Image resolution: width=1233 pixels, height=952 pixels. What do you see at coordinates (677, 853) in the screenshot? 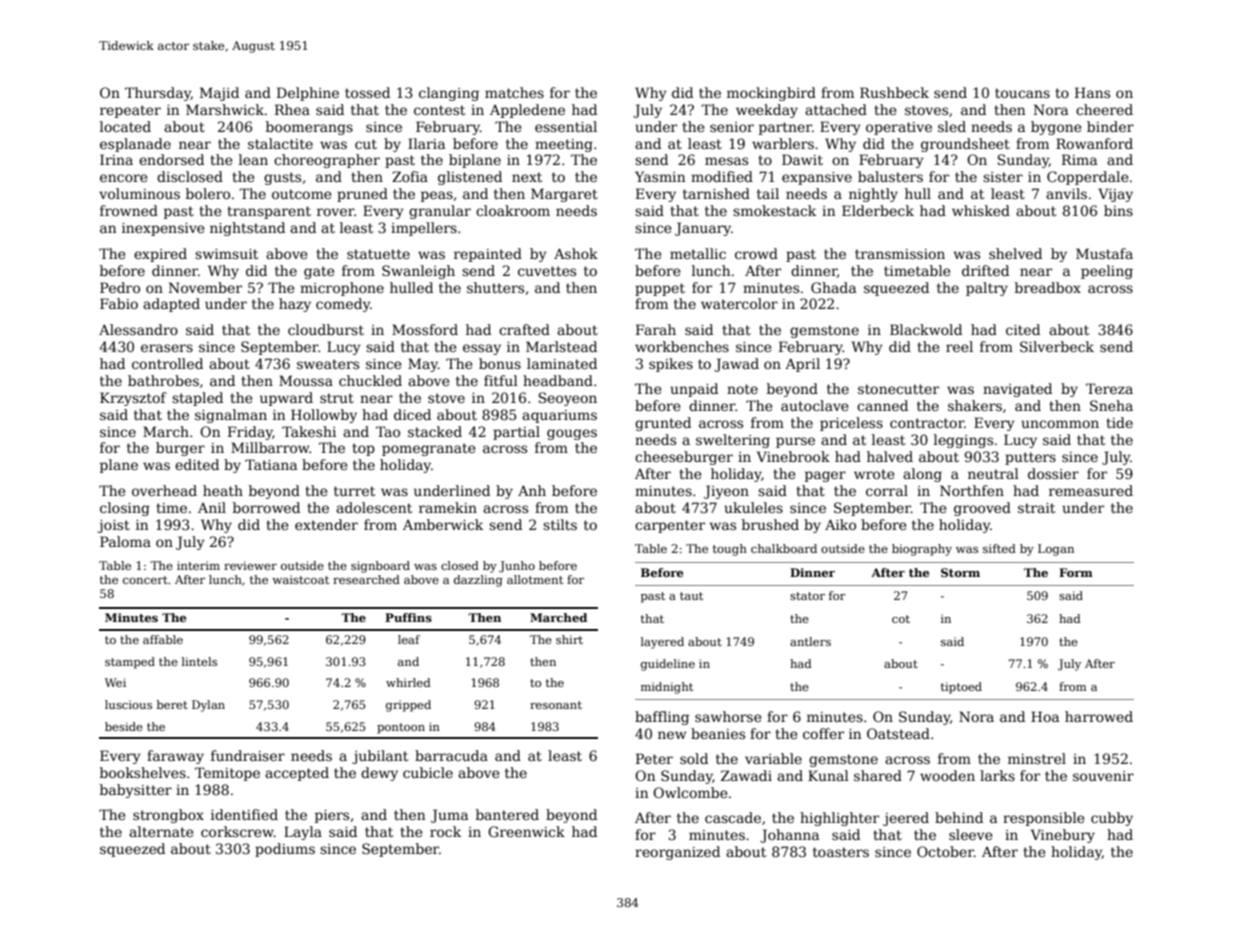
I see `reorganized` at bounding box center [677, 853].
